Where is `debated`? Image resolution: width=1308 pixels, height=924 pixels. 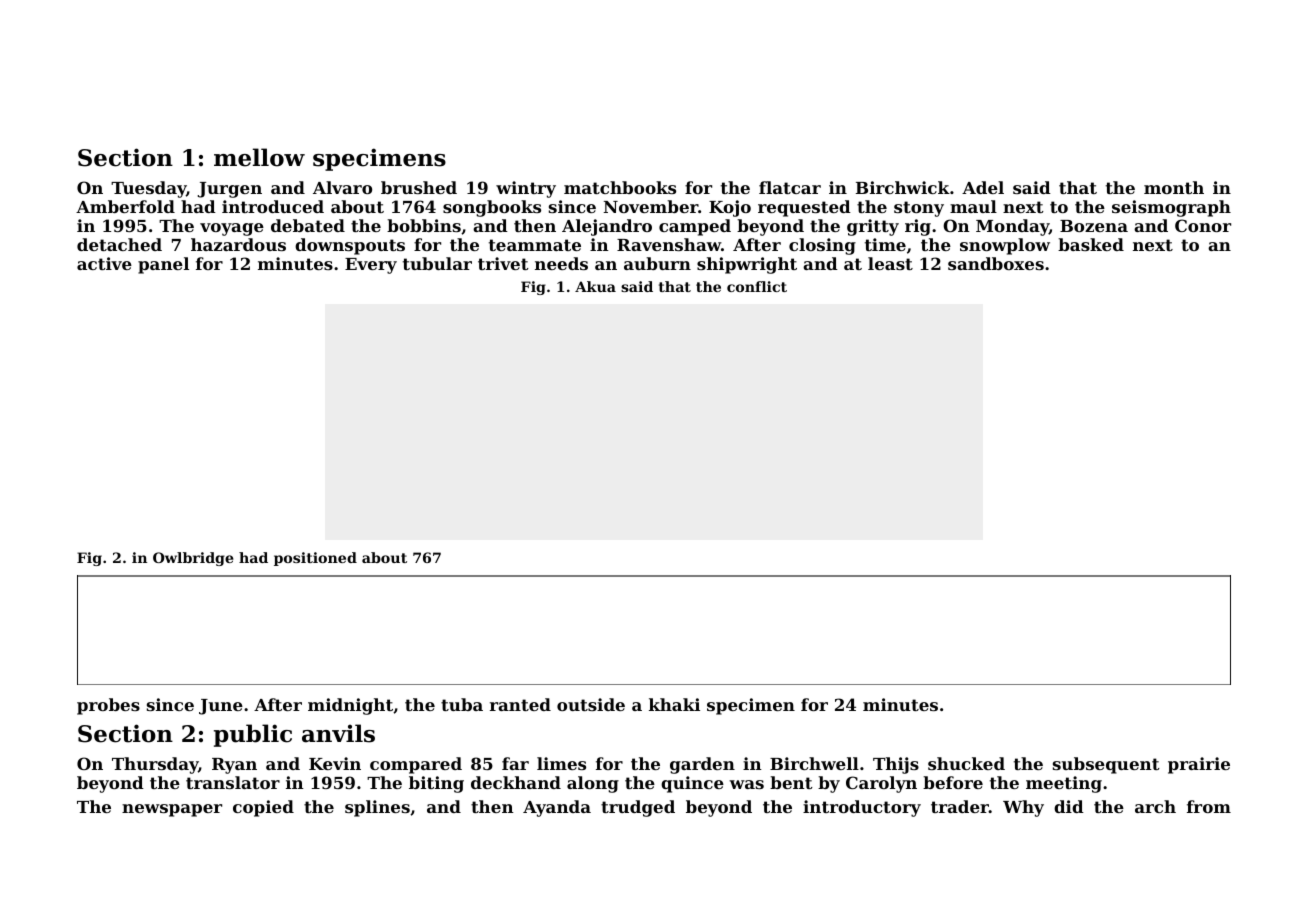 debated is located at coordinates (308, 225).
